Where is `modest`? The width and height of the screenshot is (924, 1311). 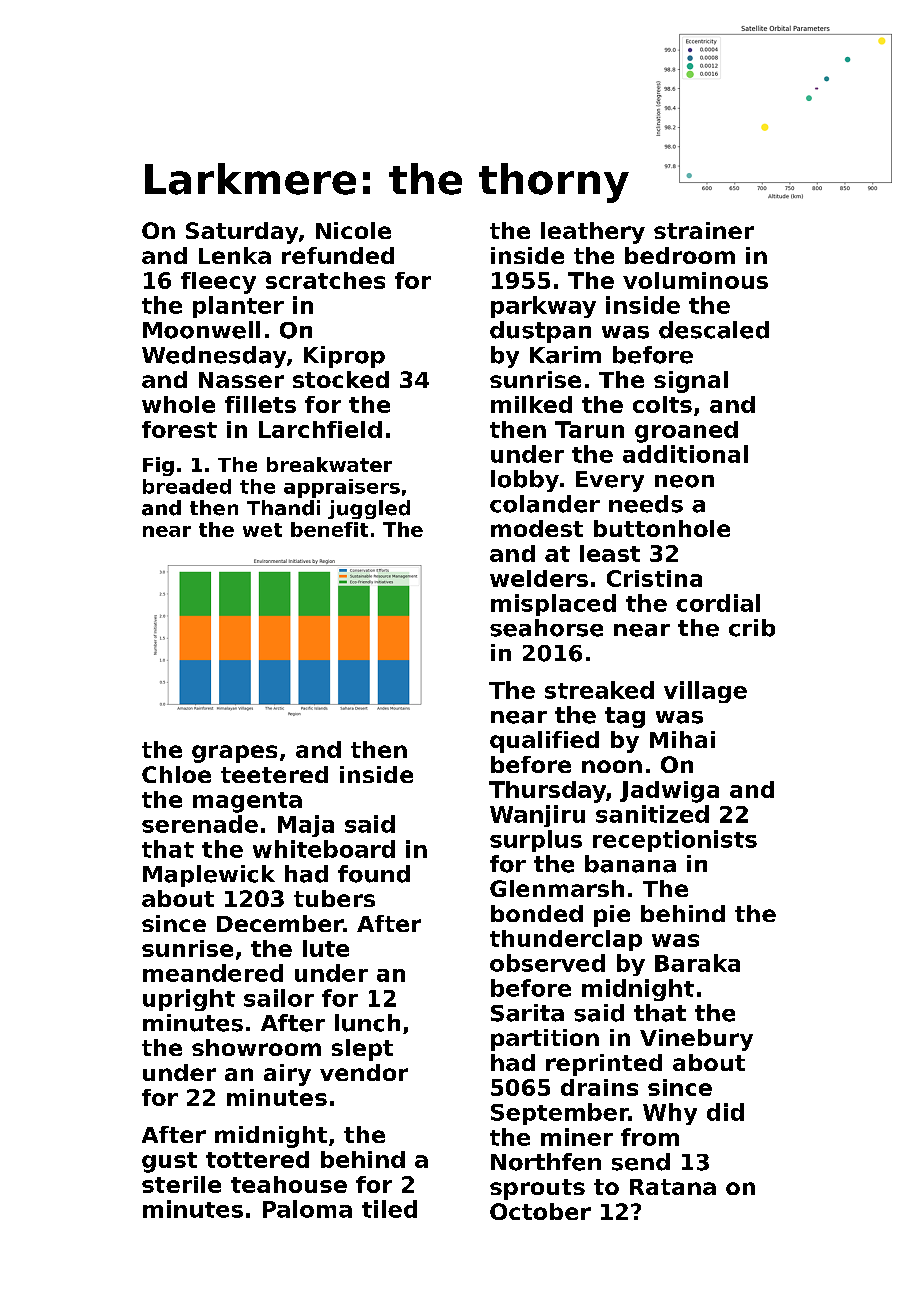
modest is located at coordinates (537, 528).
